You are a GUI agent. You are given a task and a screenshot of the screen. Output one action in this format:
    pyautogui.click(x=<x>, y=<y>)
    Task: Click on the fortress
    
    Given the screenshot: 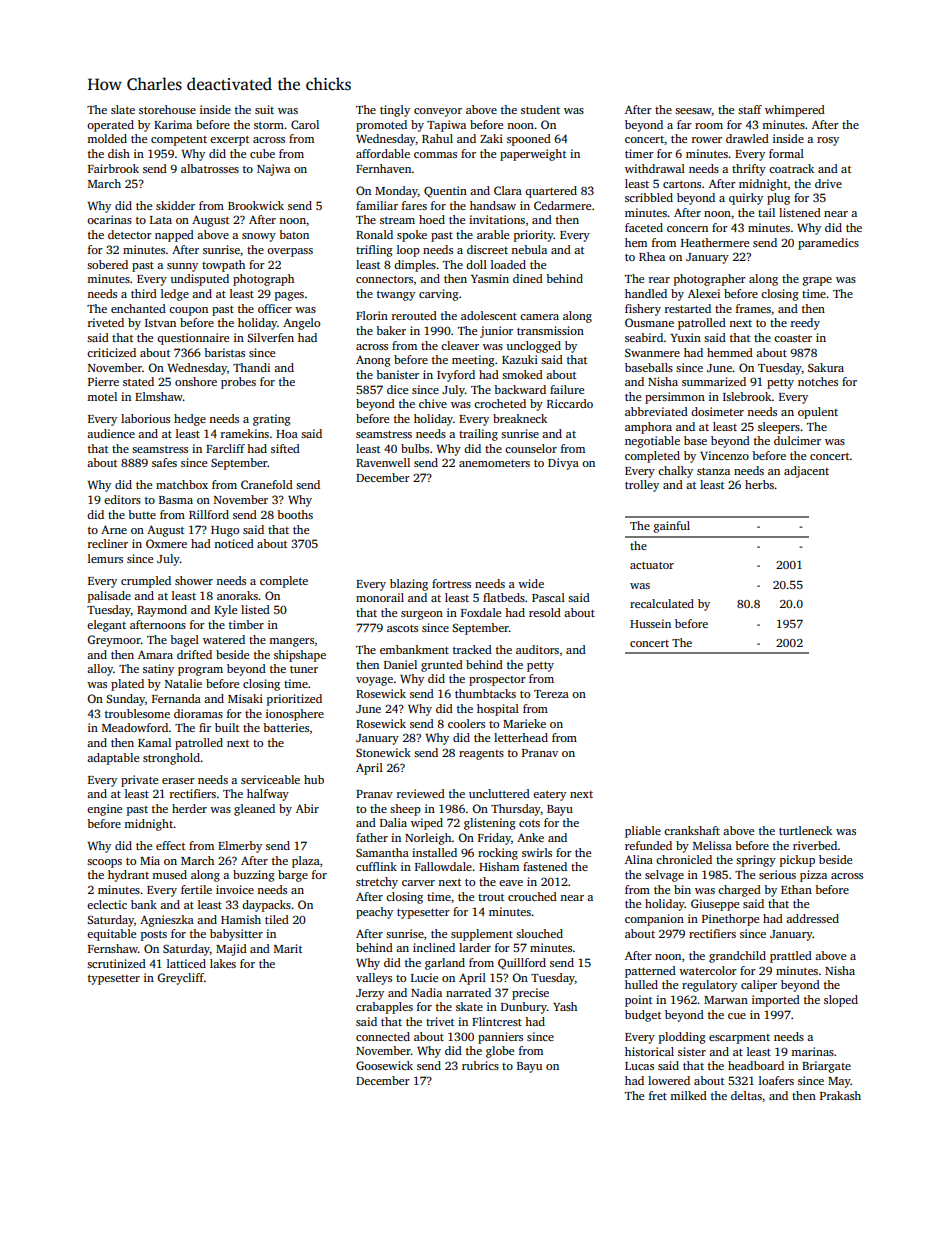 What is the action you would take?
    pyautogui.click(x=451, y=583)
